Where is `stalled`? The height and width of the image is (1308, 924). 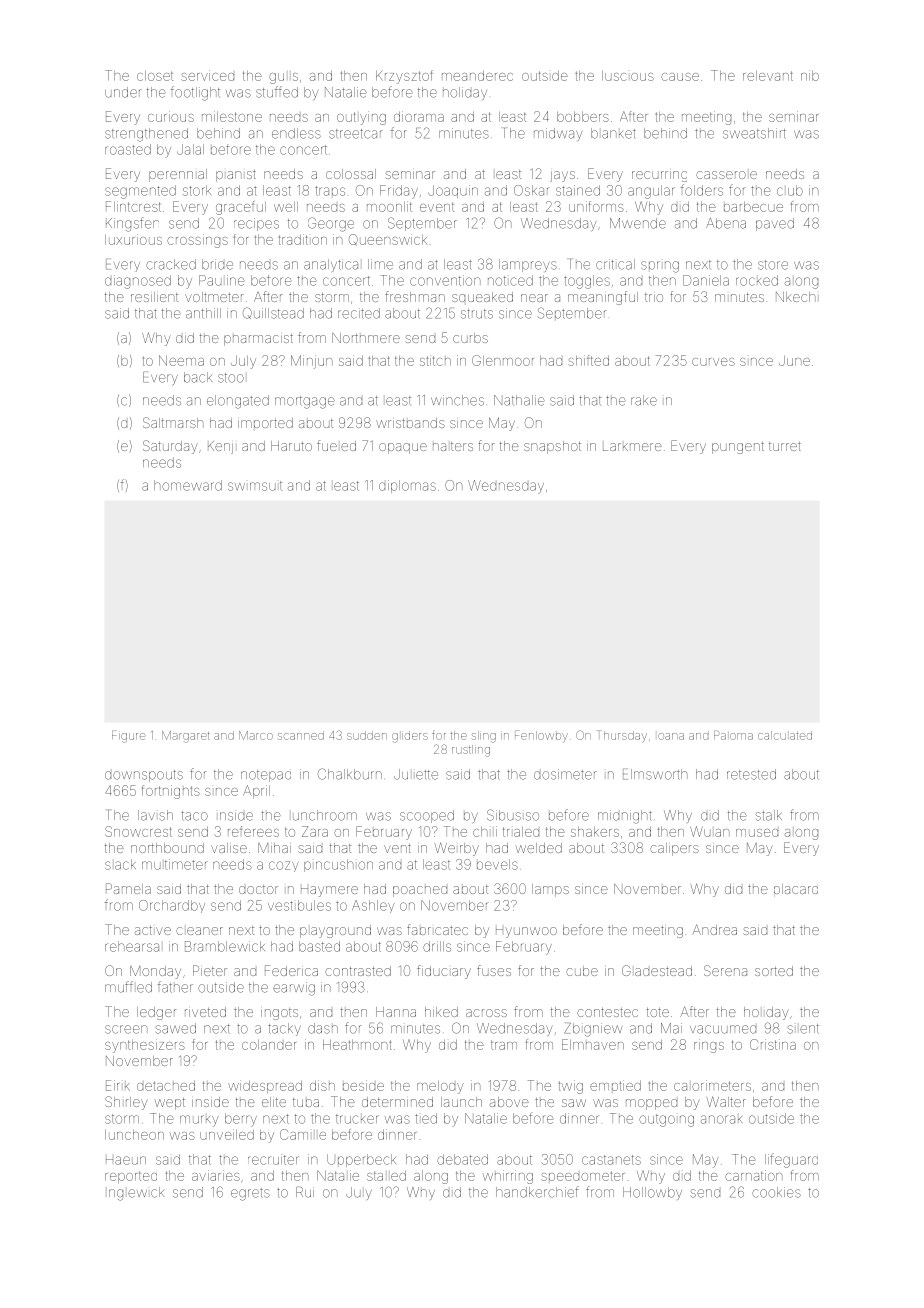 stalled is located at coordinates (386, 1176).
